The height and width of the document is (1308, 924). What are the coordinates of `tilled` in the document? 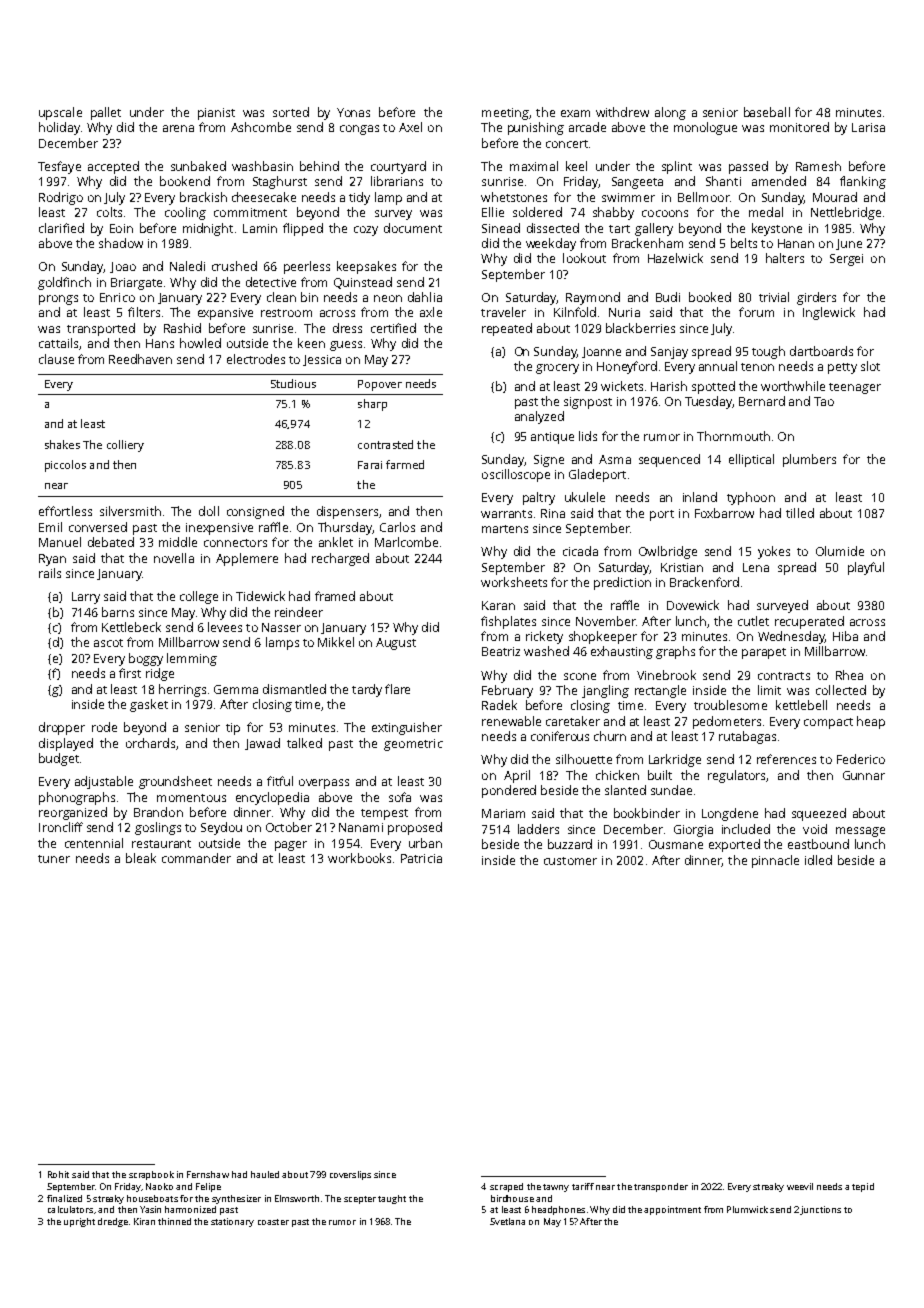 It's located at (800, 513).
